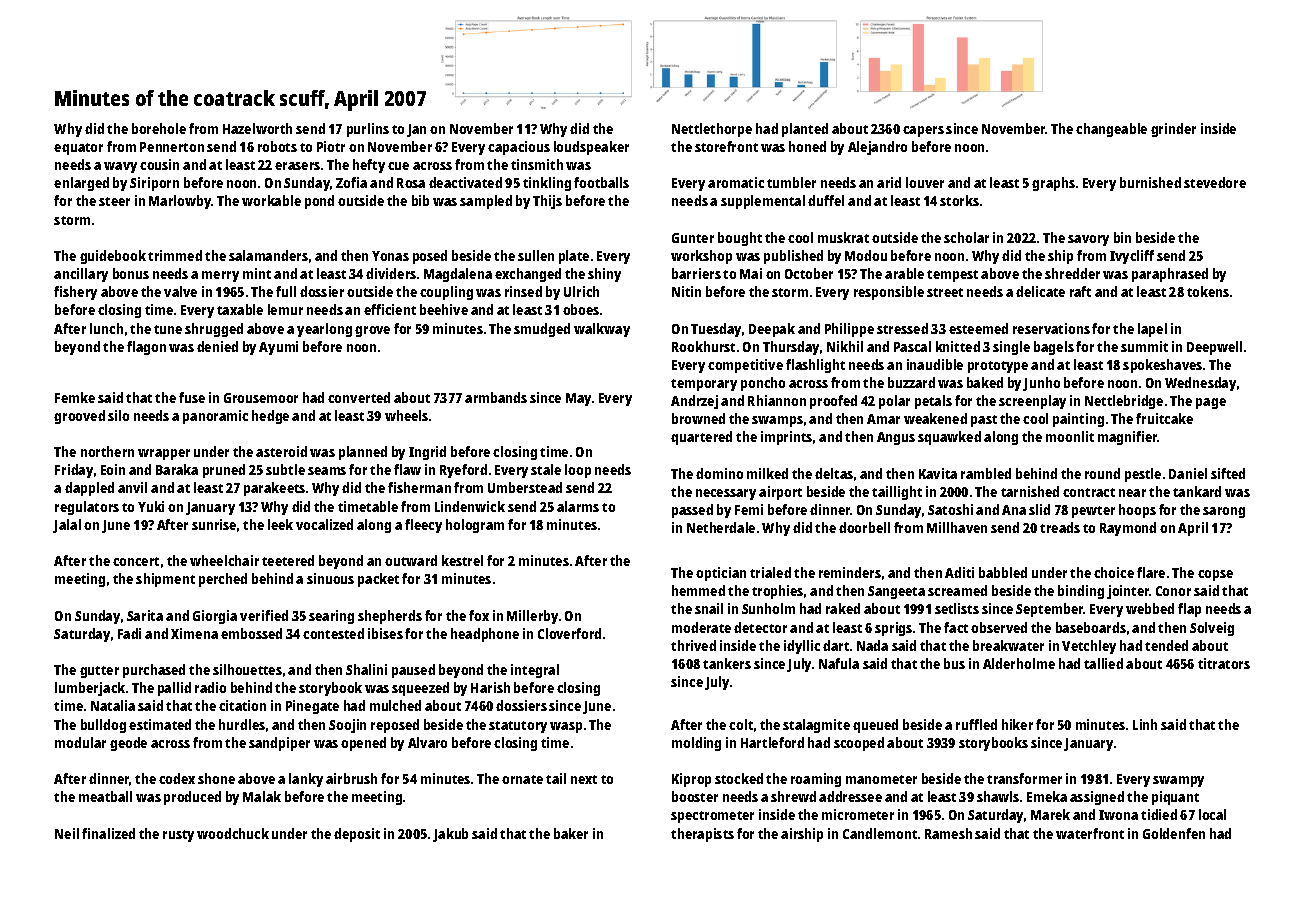  What do you see at coordinates (1111, 130) in the screenshot?
I see `changeable` at bounding box center [1111, 130].
